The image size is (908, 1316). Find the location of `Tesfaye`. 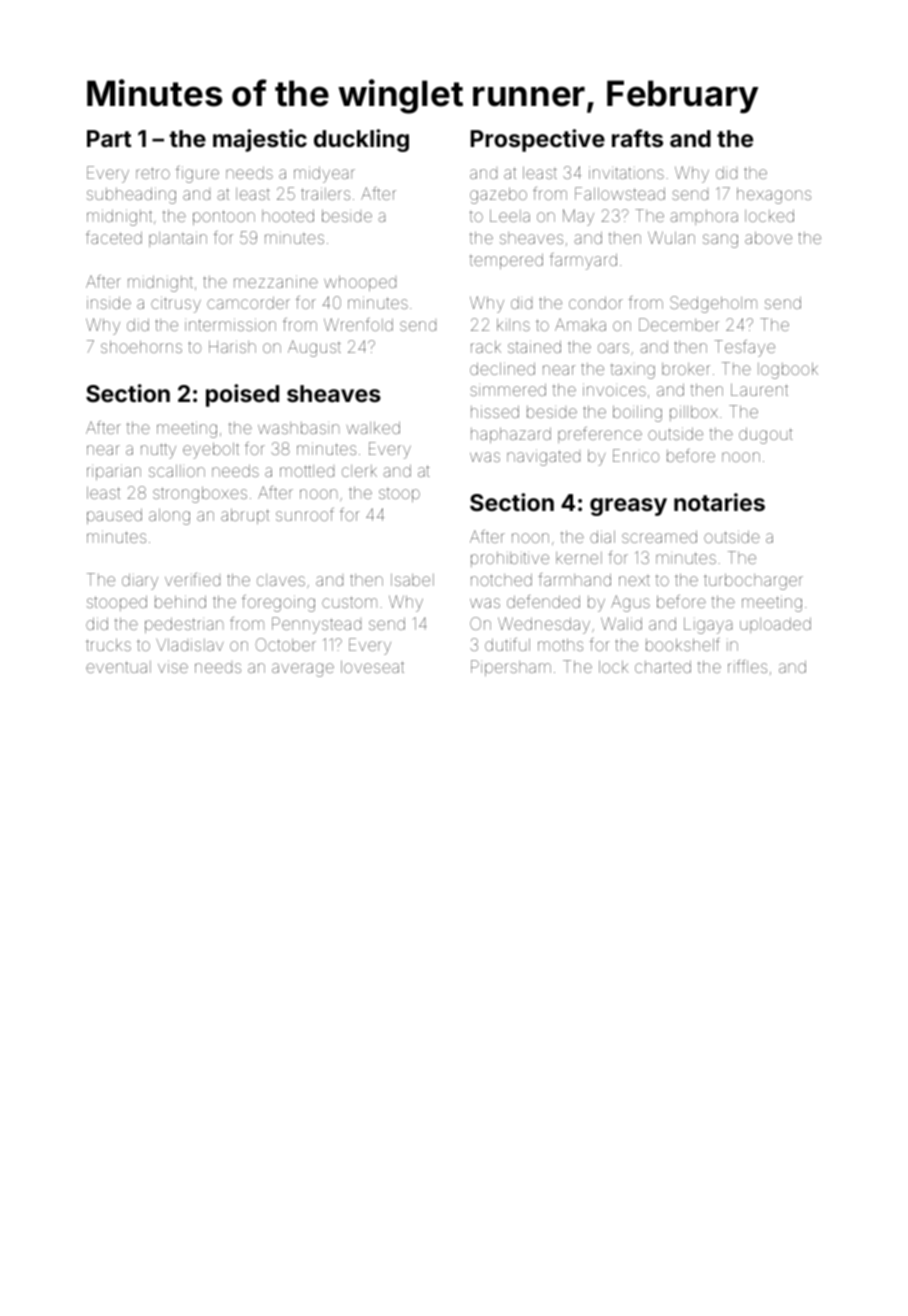

Tesfaye is located at coordinates (744, 348).
